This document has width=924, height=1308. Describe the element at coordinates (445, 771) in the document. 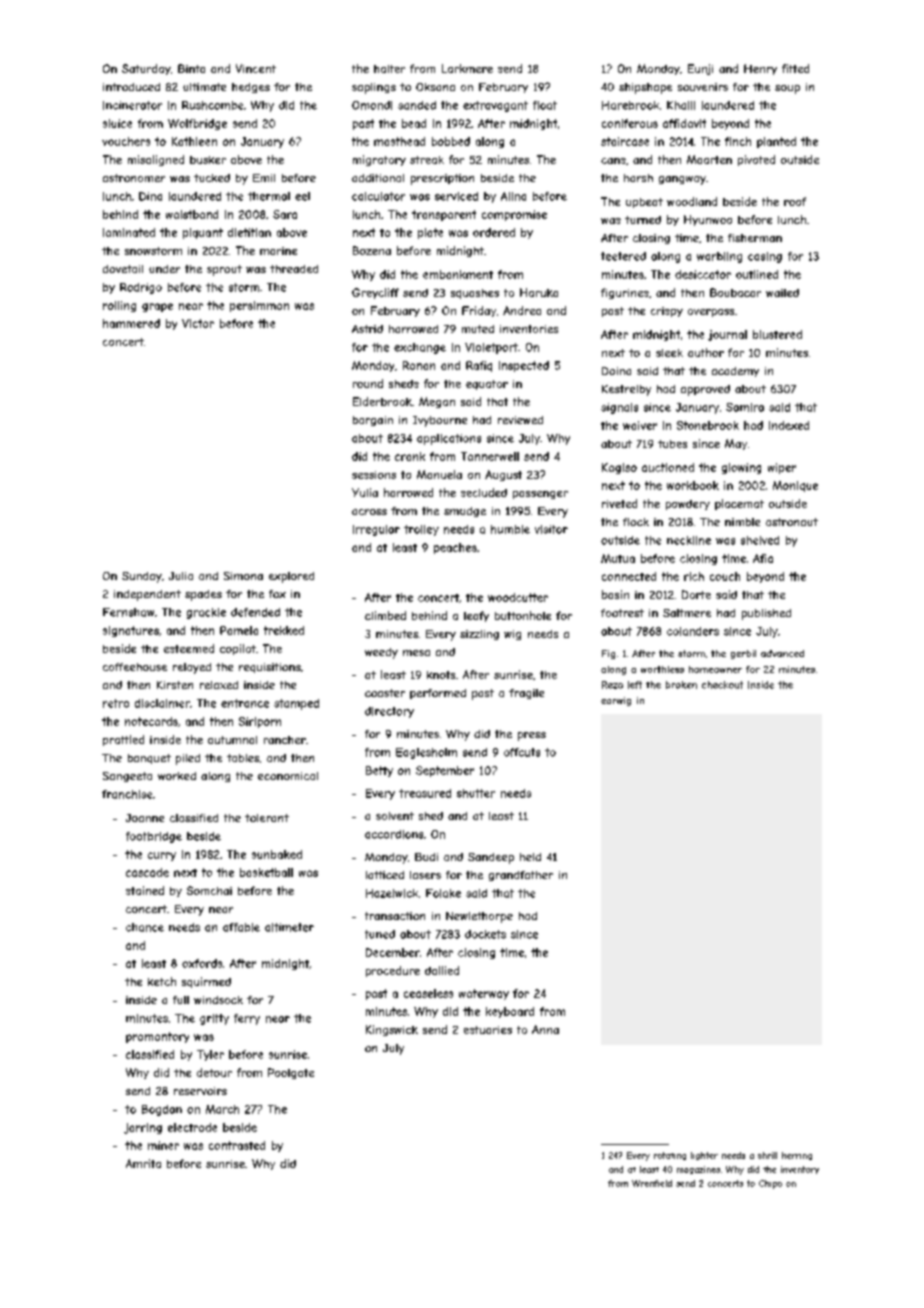

I see `September` at that location.
